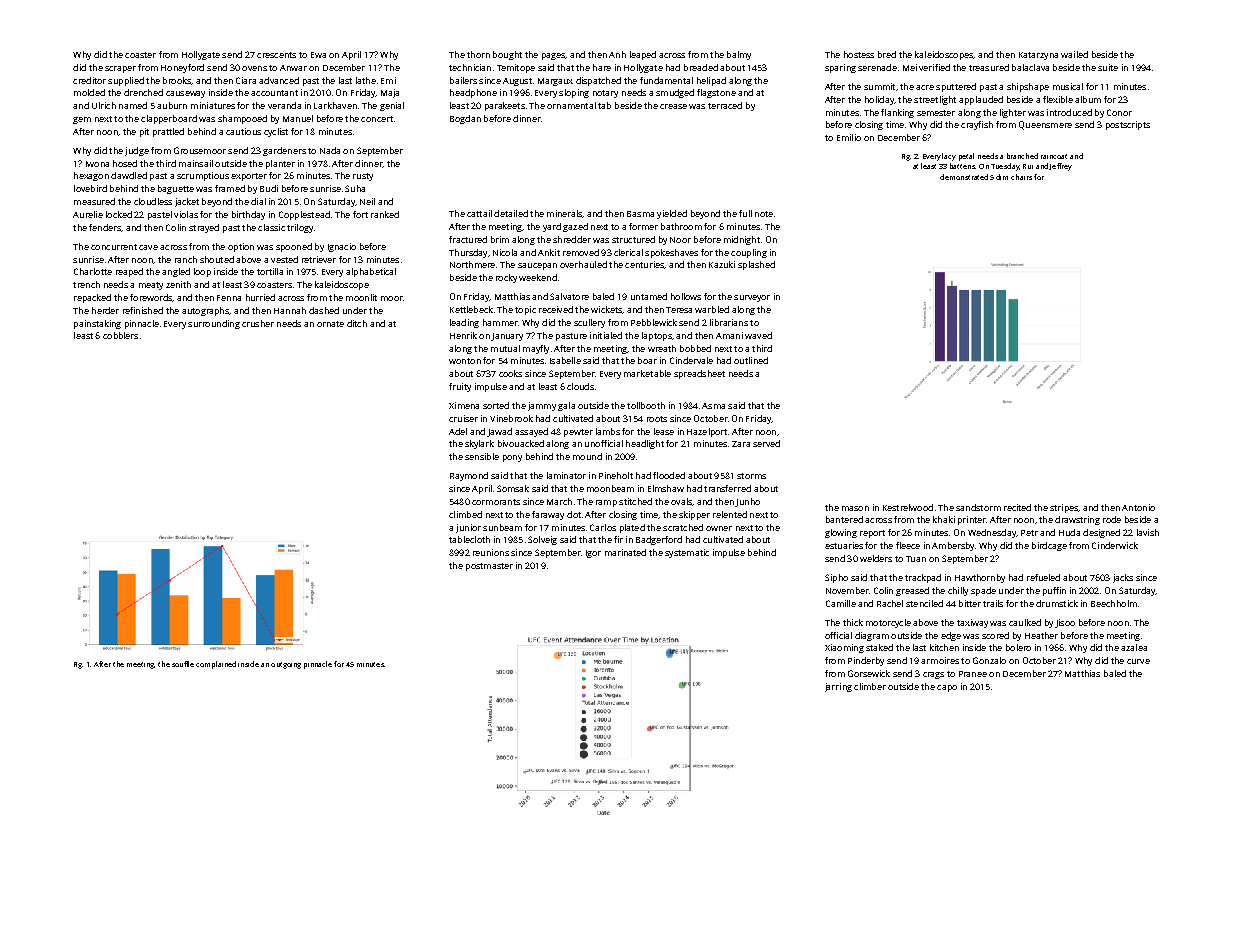 The width and height of the document is (1233, 952). Describe the element at coordinates (1128, 125) in the document. I see `postscripts` at that location.
